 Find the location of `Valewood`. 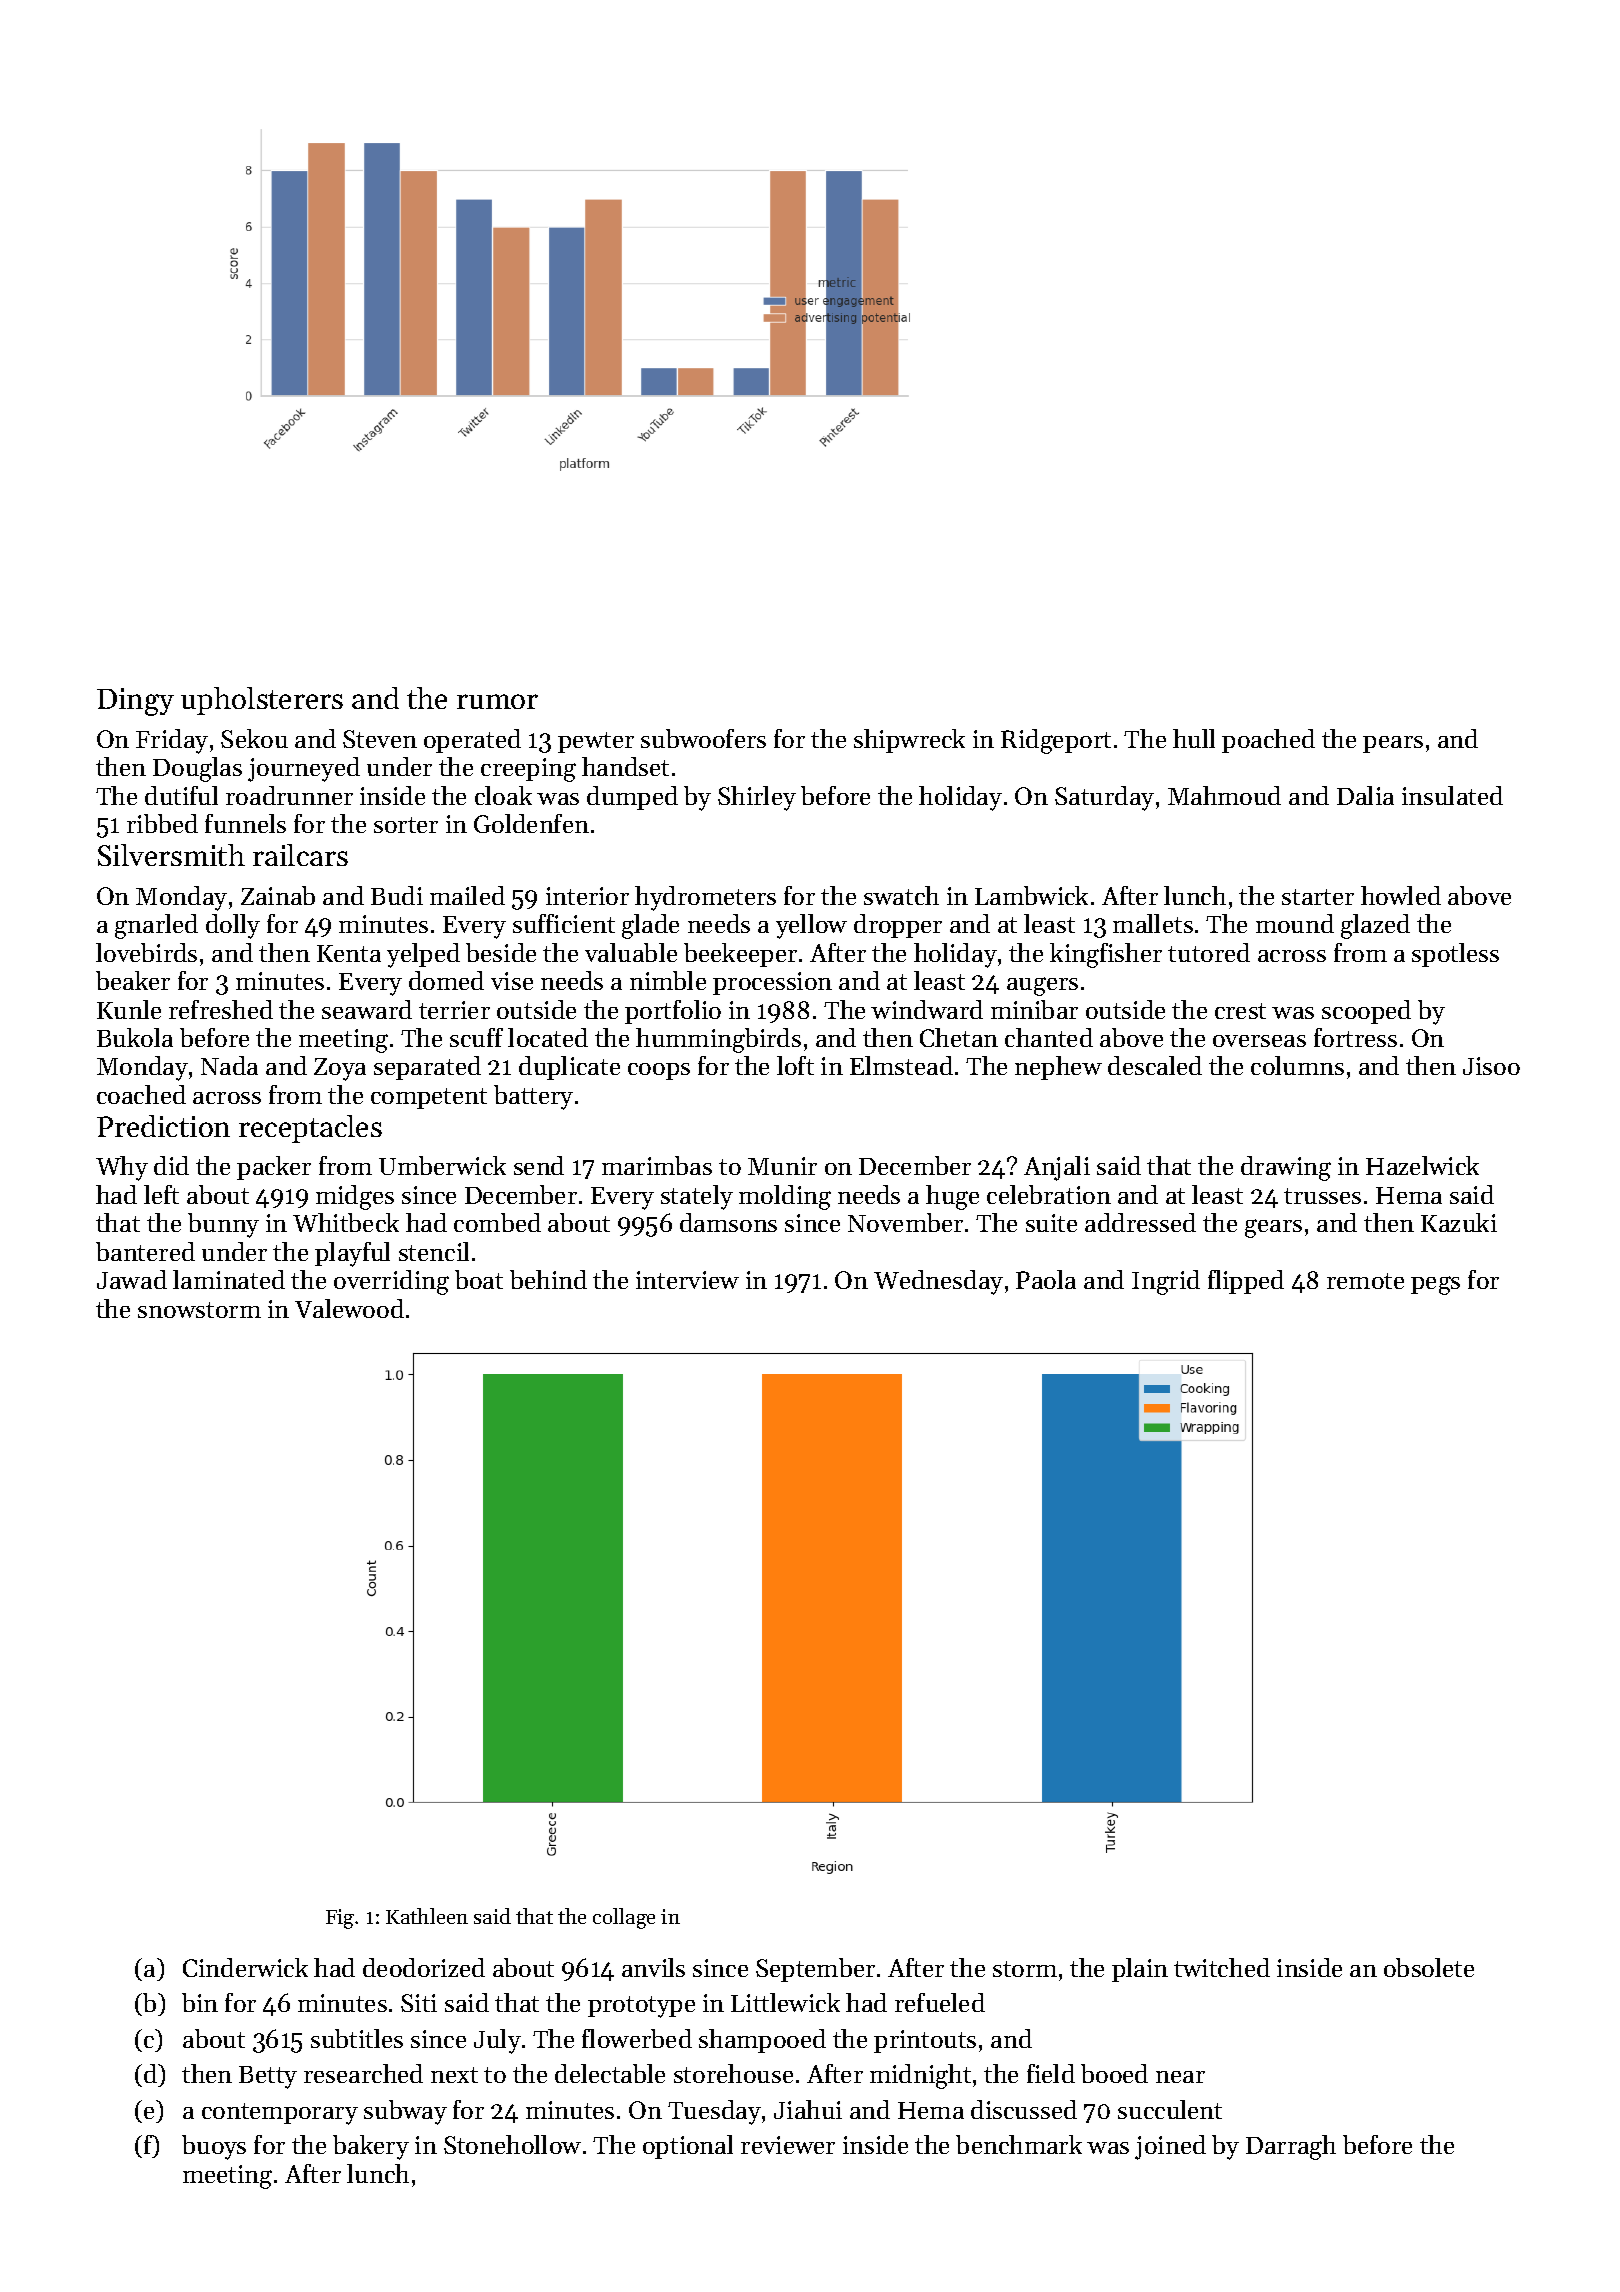

Valewood is located at coordinates (349, 1308).
